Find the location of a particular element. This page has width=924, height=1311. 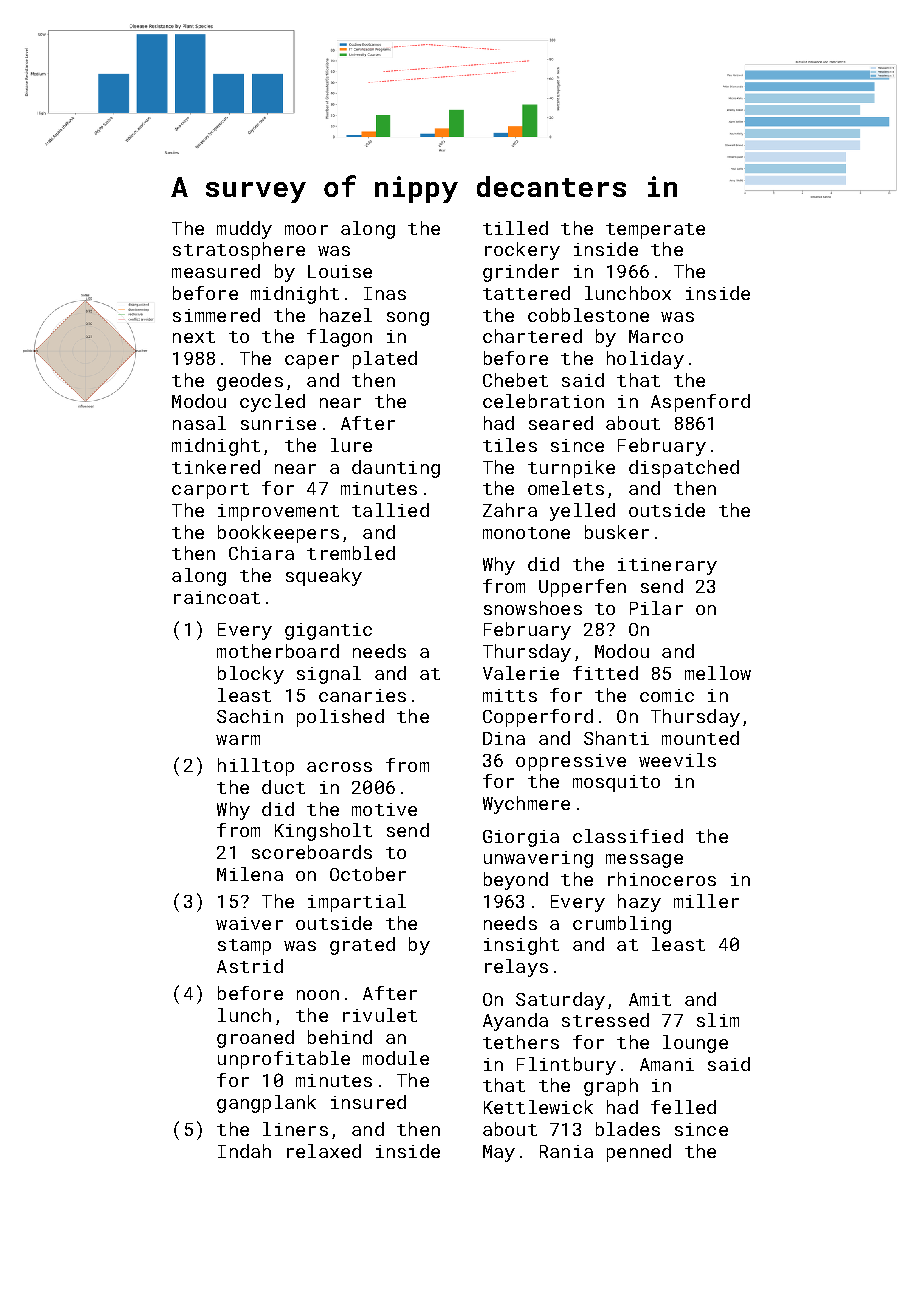

motive is located at coordinates (384, 809).
